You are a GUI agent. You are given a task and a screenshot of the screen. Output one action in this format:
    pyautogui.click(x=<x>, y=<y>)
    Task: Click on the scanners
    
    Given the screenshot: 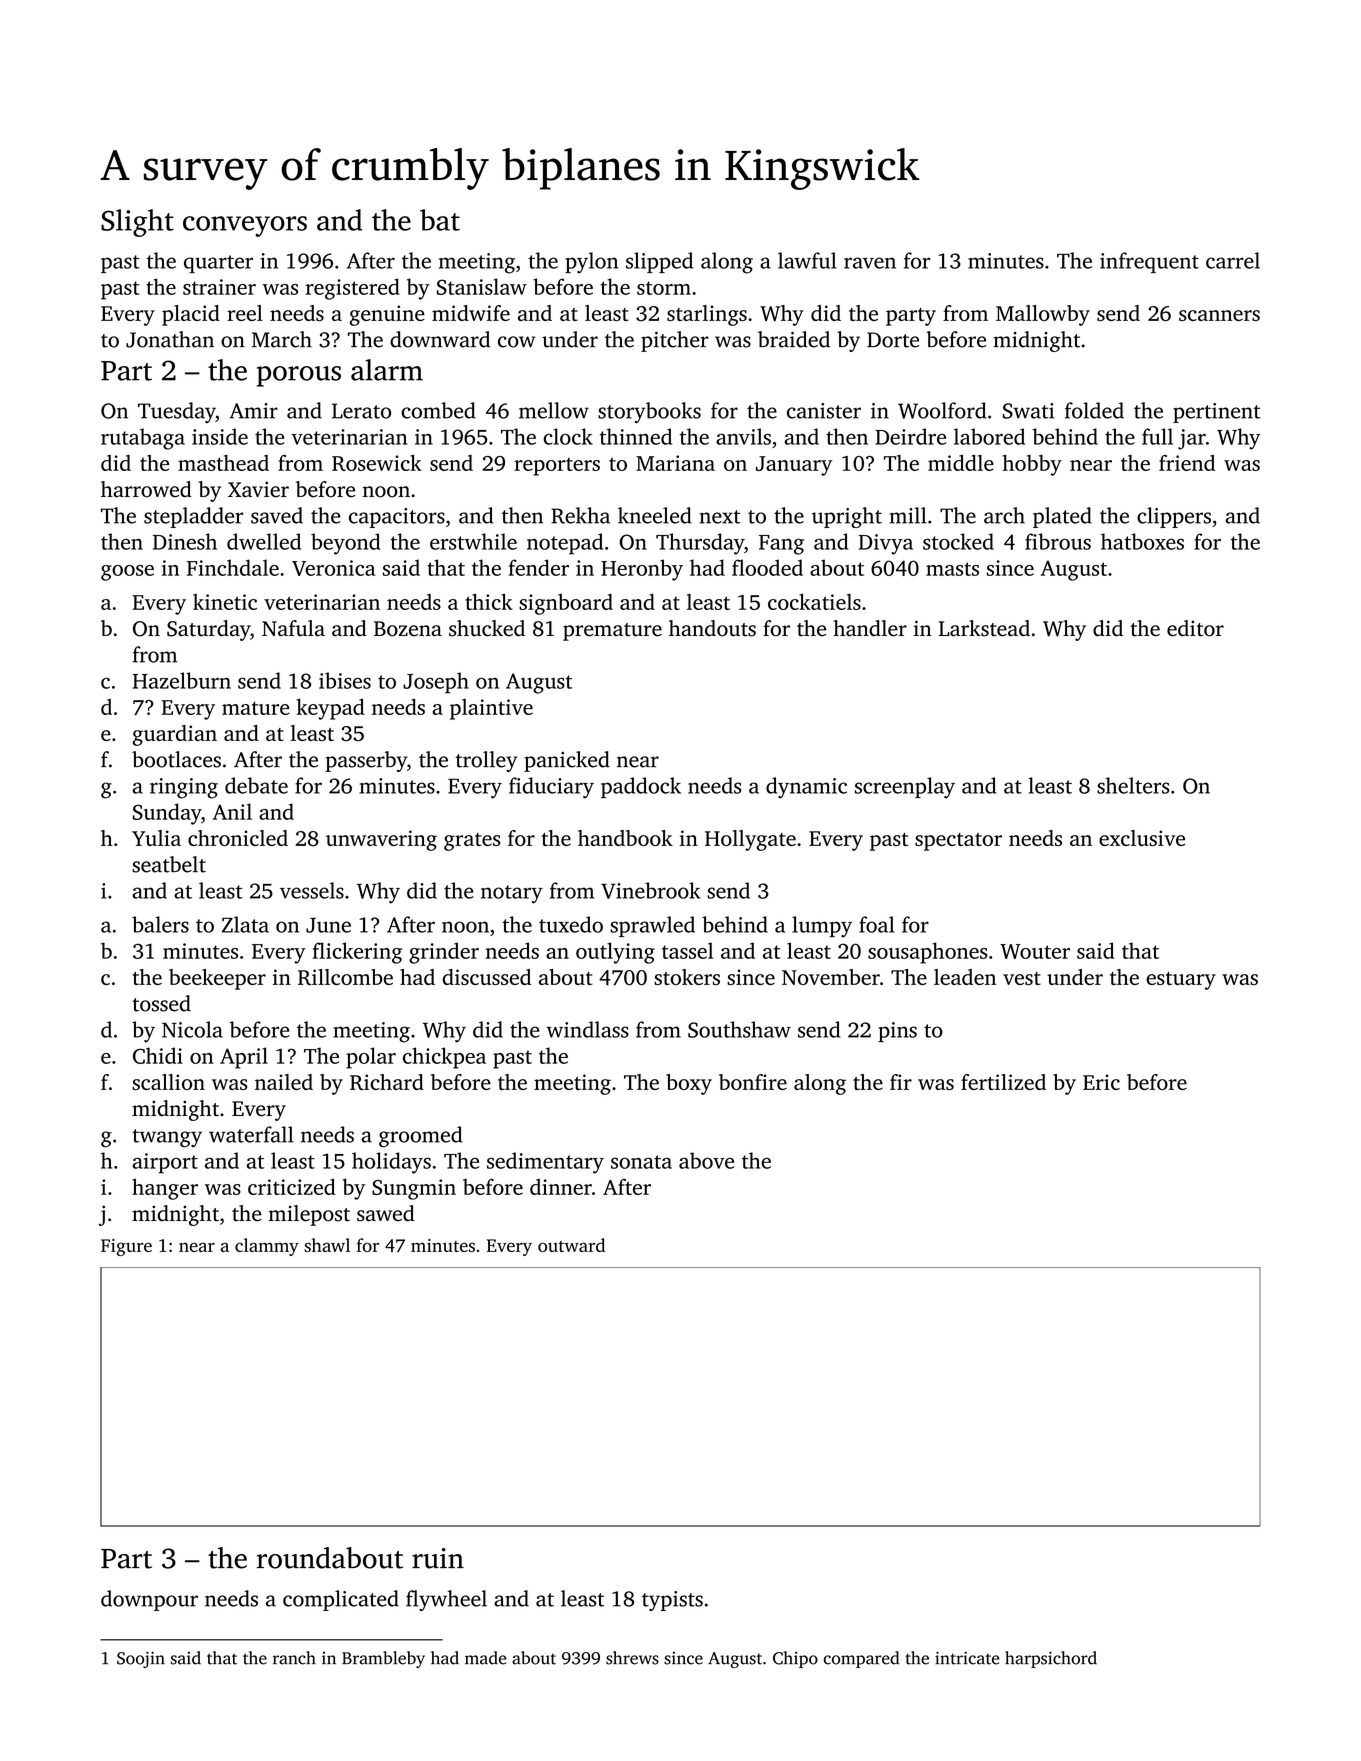 What is the action you would take?
    pyautogui.click(x=1219, y=315)
